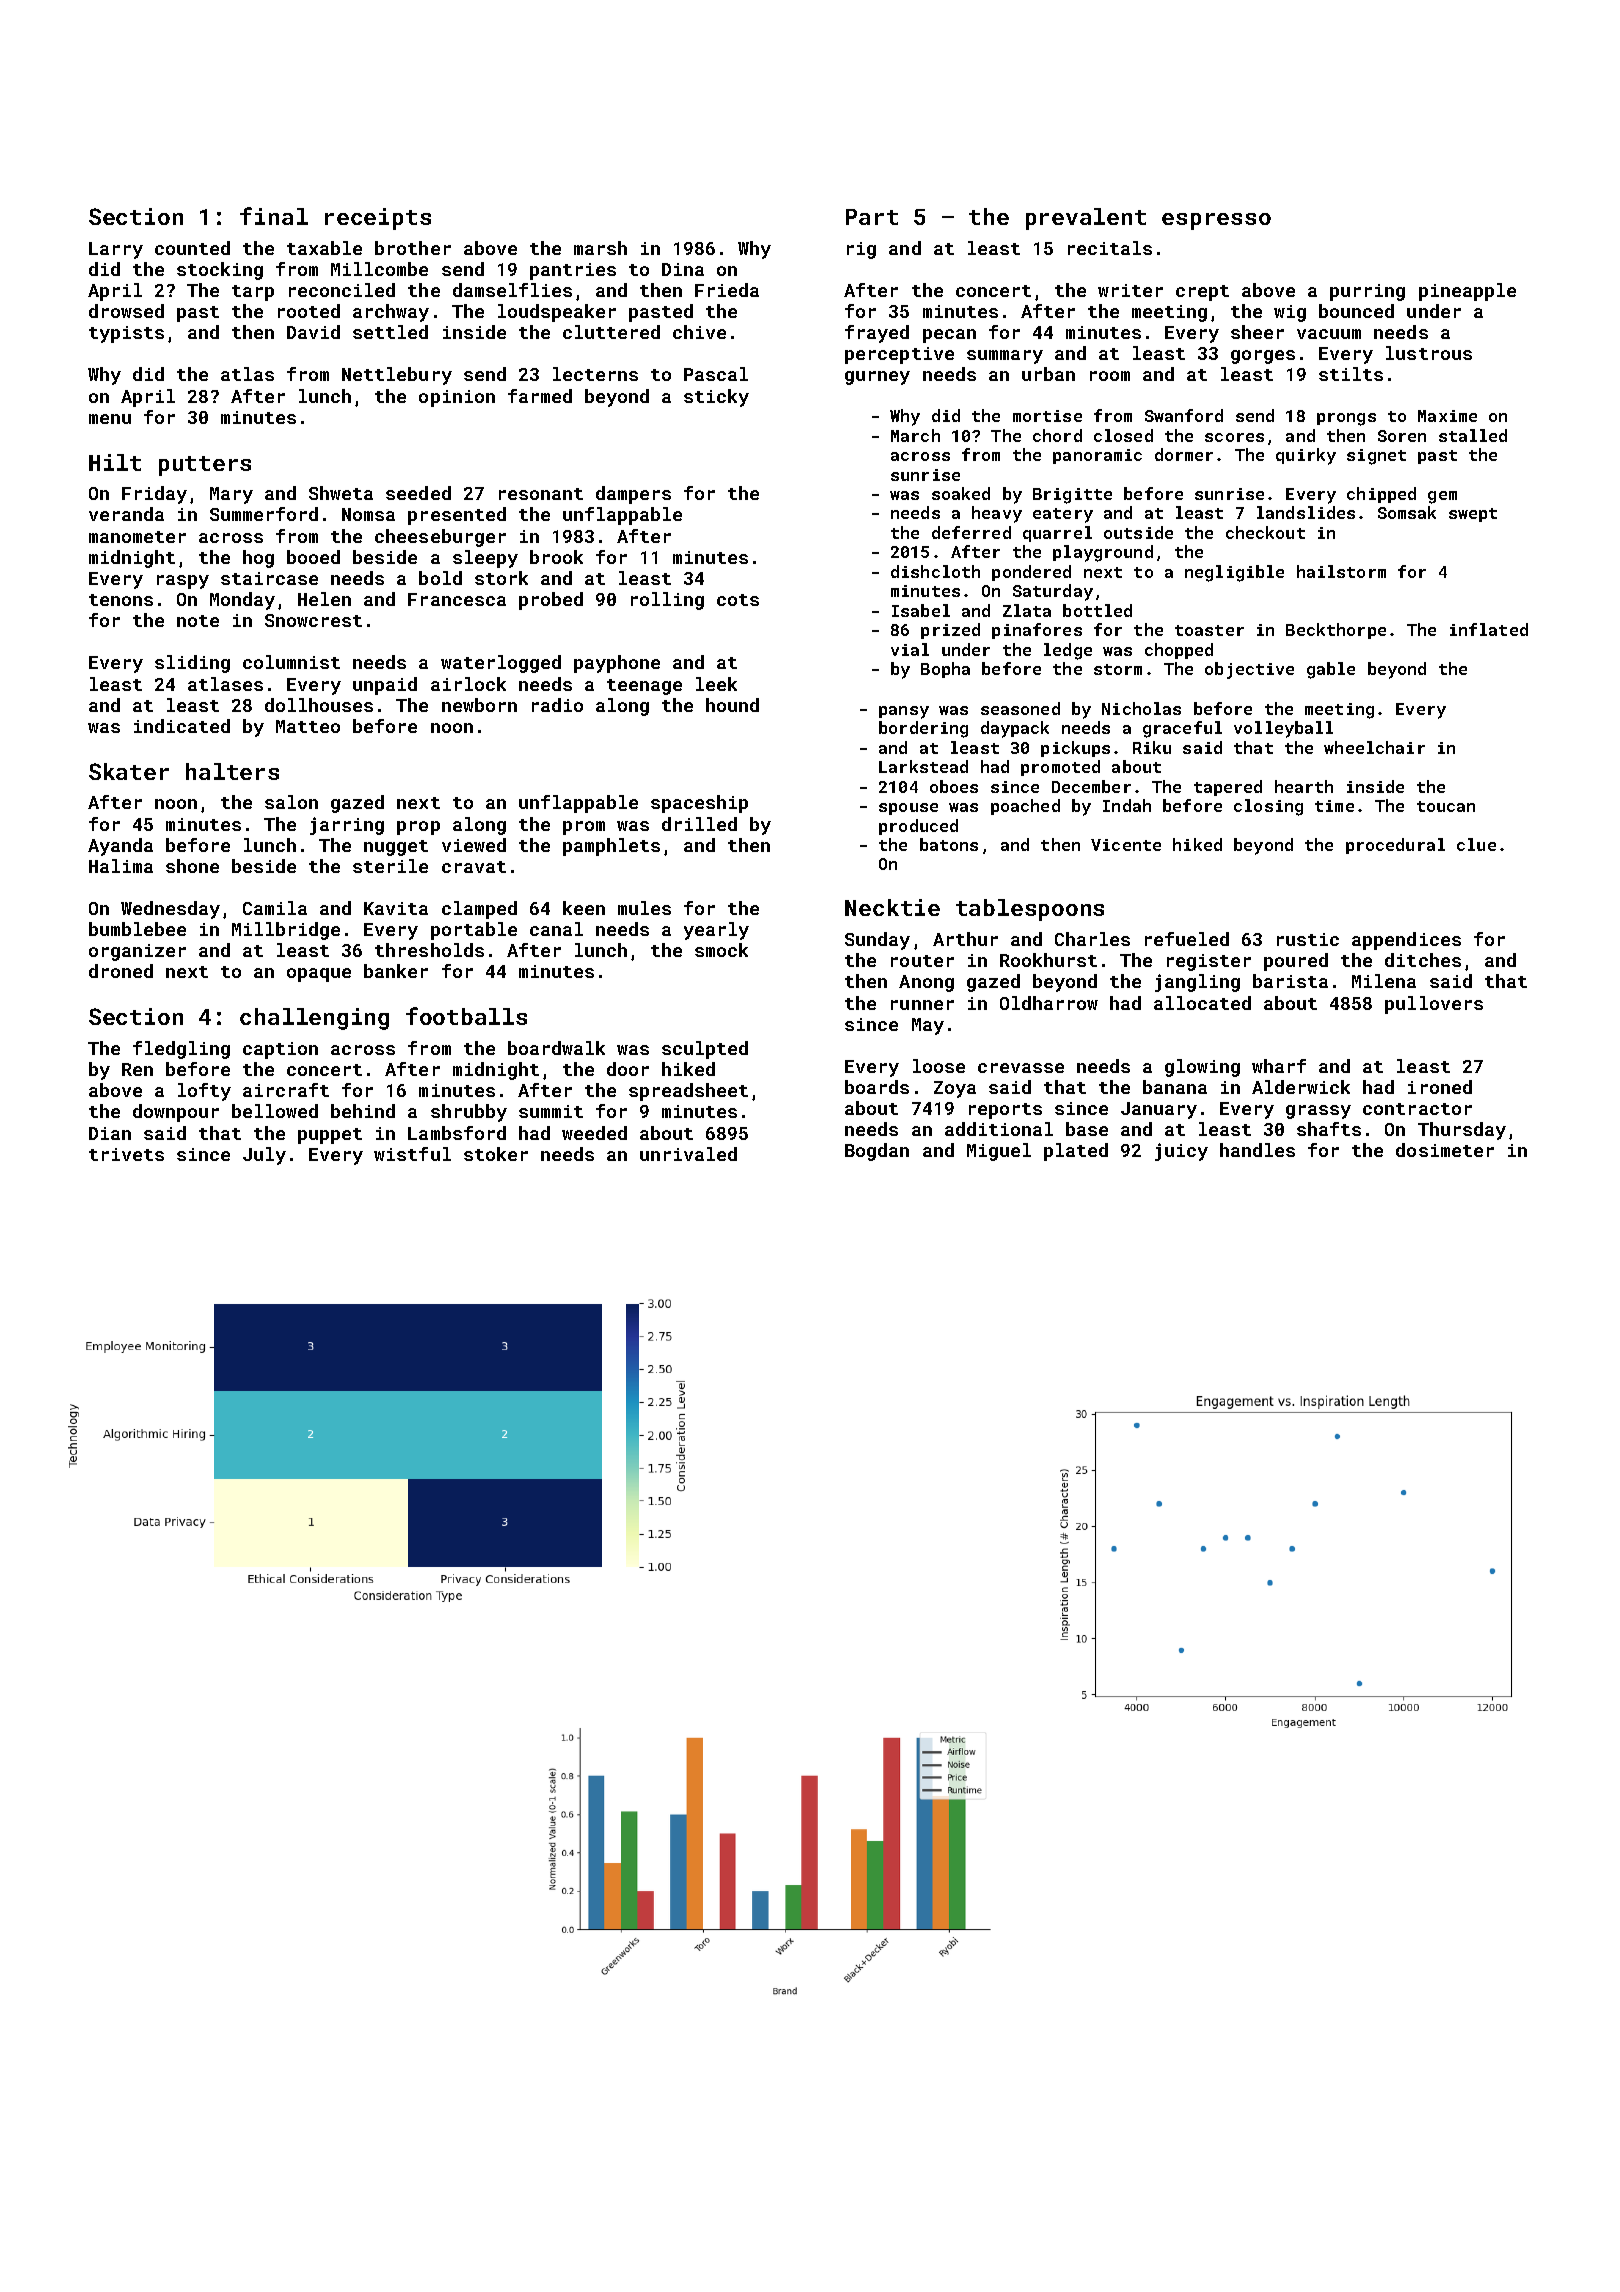 The height and width of the screenshot is (2292, 1620). What do you see at coordinates (1446, 806) in the screenshot?
I see `toucan` at bounding box center [1446, 806].
